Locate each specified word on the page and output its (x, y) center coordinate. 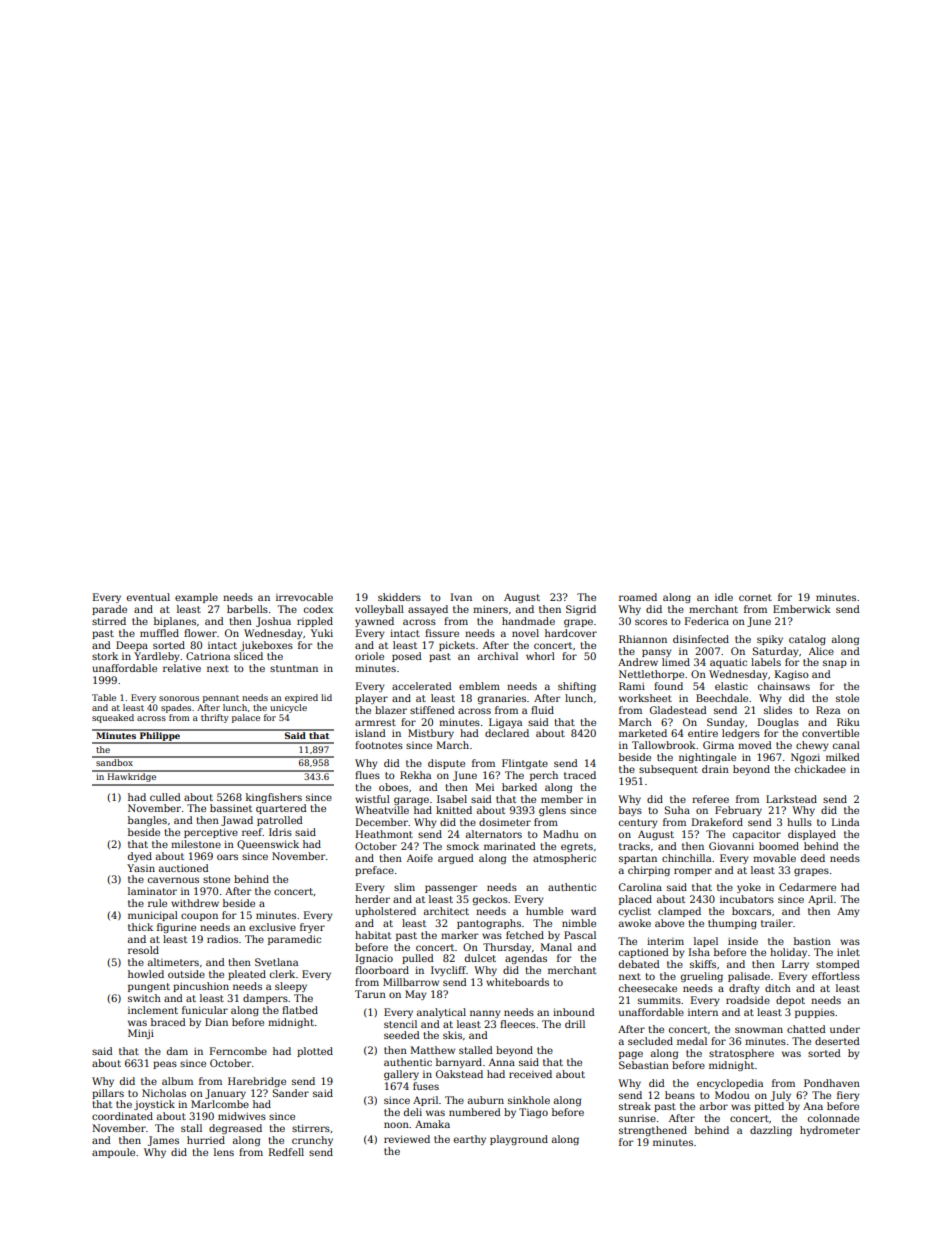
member (562, 799)
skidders (399, 597)
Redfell (286, 1152)
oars (227, 857)
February (738, 811)
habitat (373, 935)
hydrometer (830, 1131)
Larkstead (791, 799)
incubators (747, 899)
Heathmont (384, 834)
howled (146, 974)
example (196, 598)
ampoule (113, 1153)
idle (724, 597)
